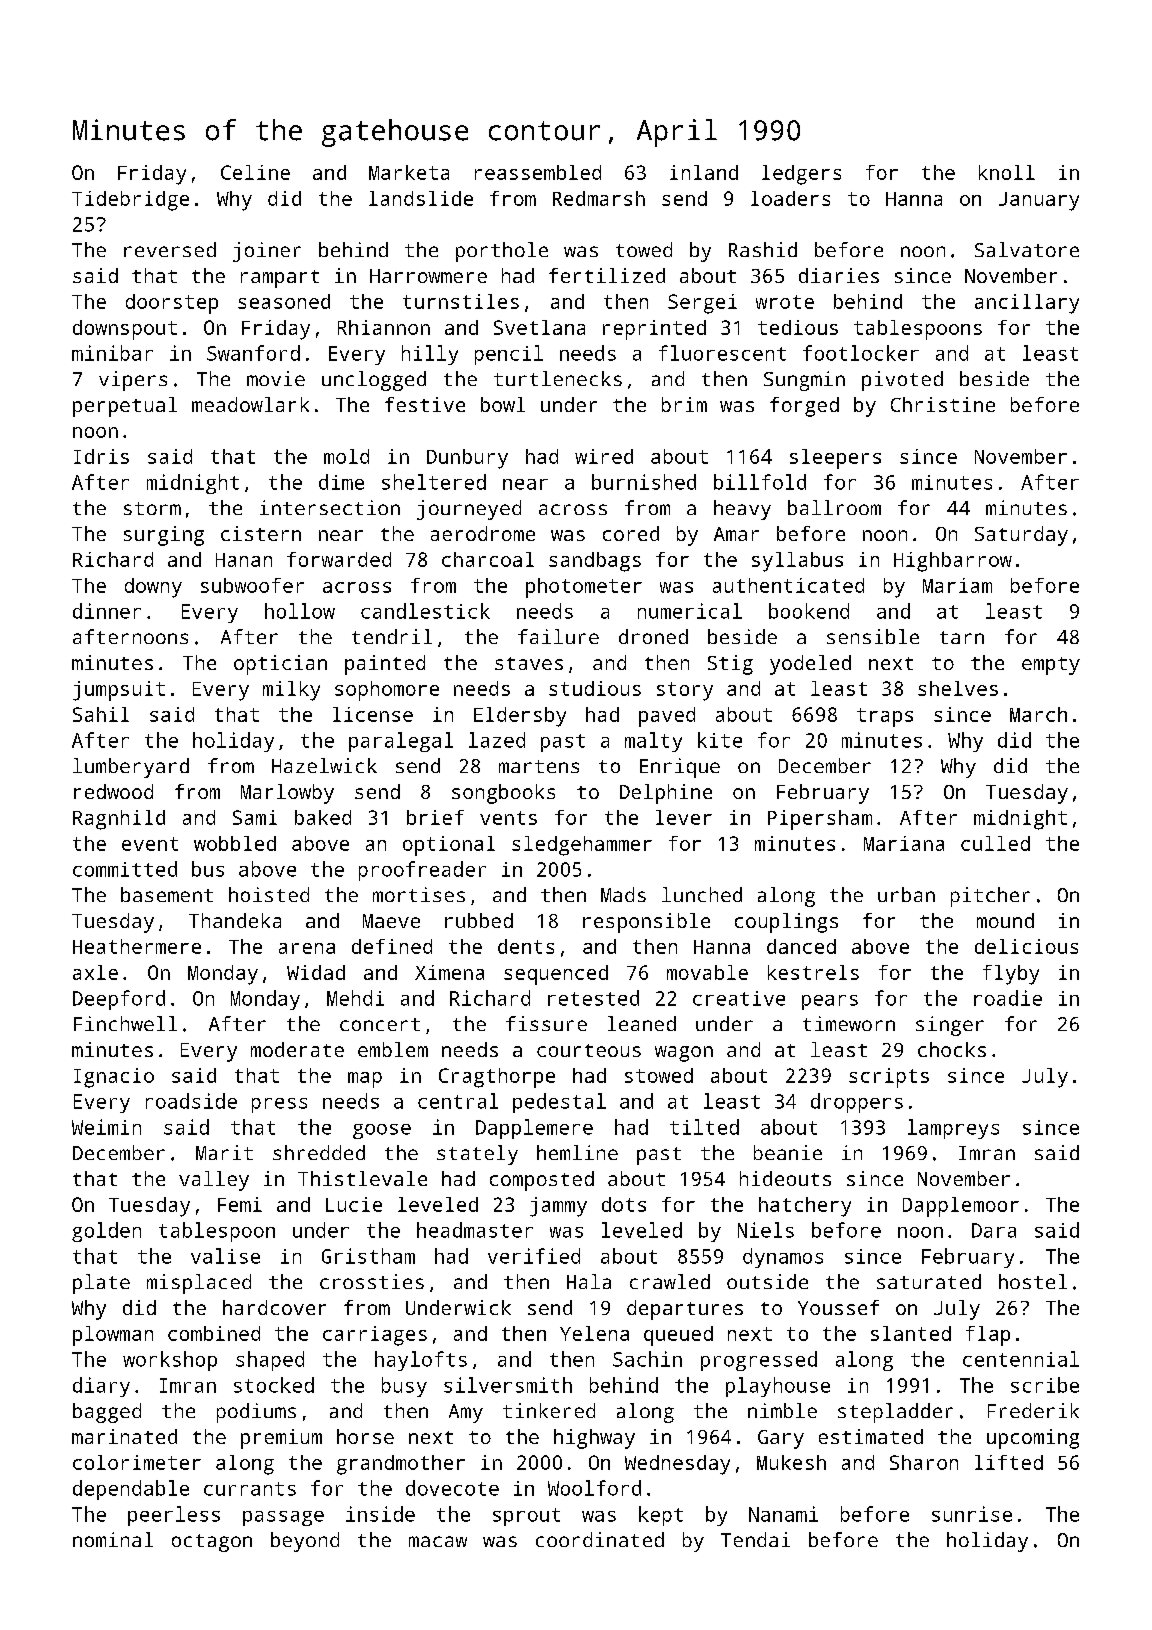 The width and height of the document is (1152, 1630). Describe the element at coordinates (101, 714) in the document. I see `Sahil` at that location.
